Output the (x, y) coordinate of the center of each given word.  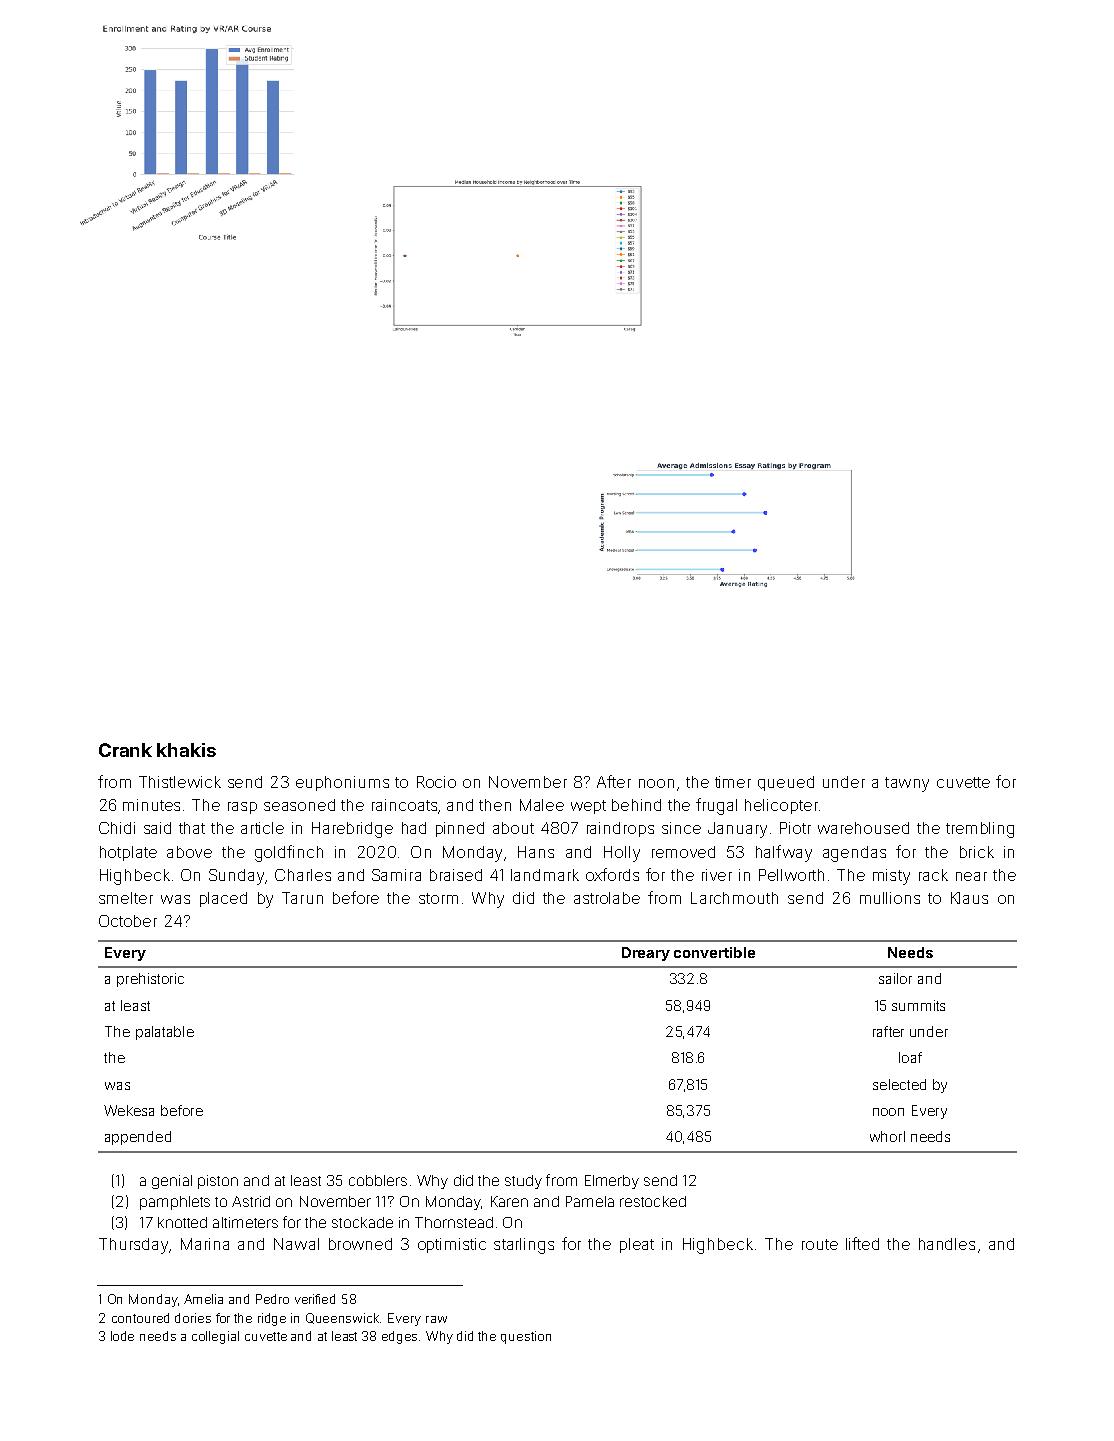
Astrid (251, 1201)
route (820, 1244)
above (189, 852)
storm (438, 898)
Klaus (969, 898)
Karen (509, 1201)
